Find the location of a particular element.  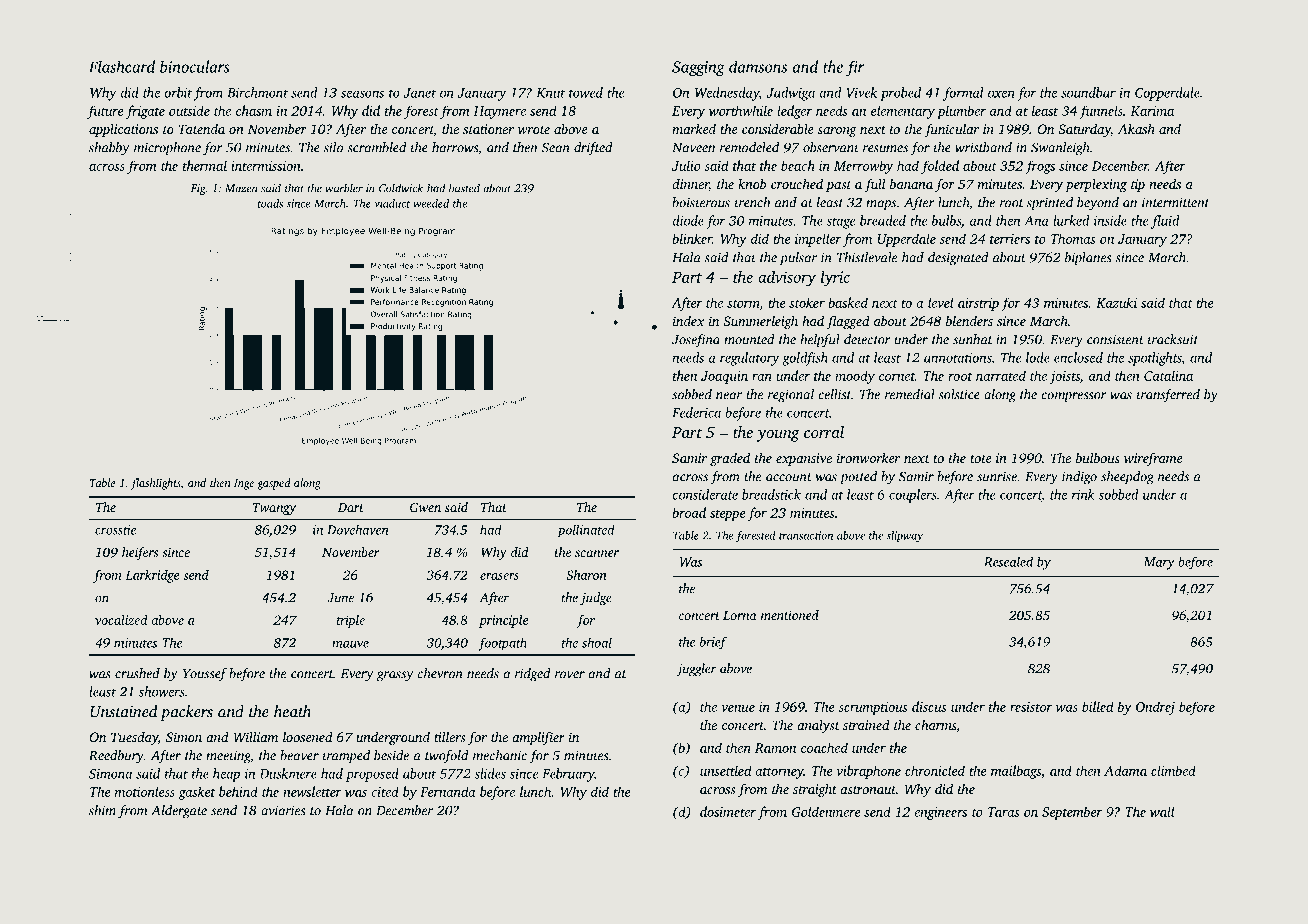

flashlights is located at coordinates (156, 484).
